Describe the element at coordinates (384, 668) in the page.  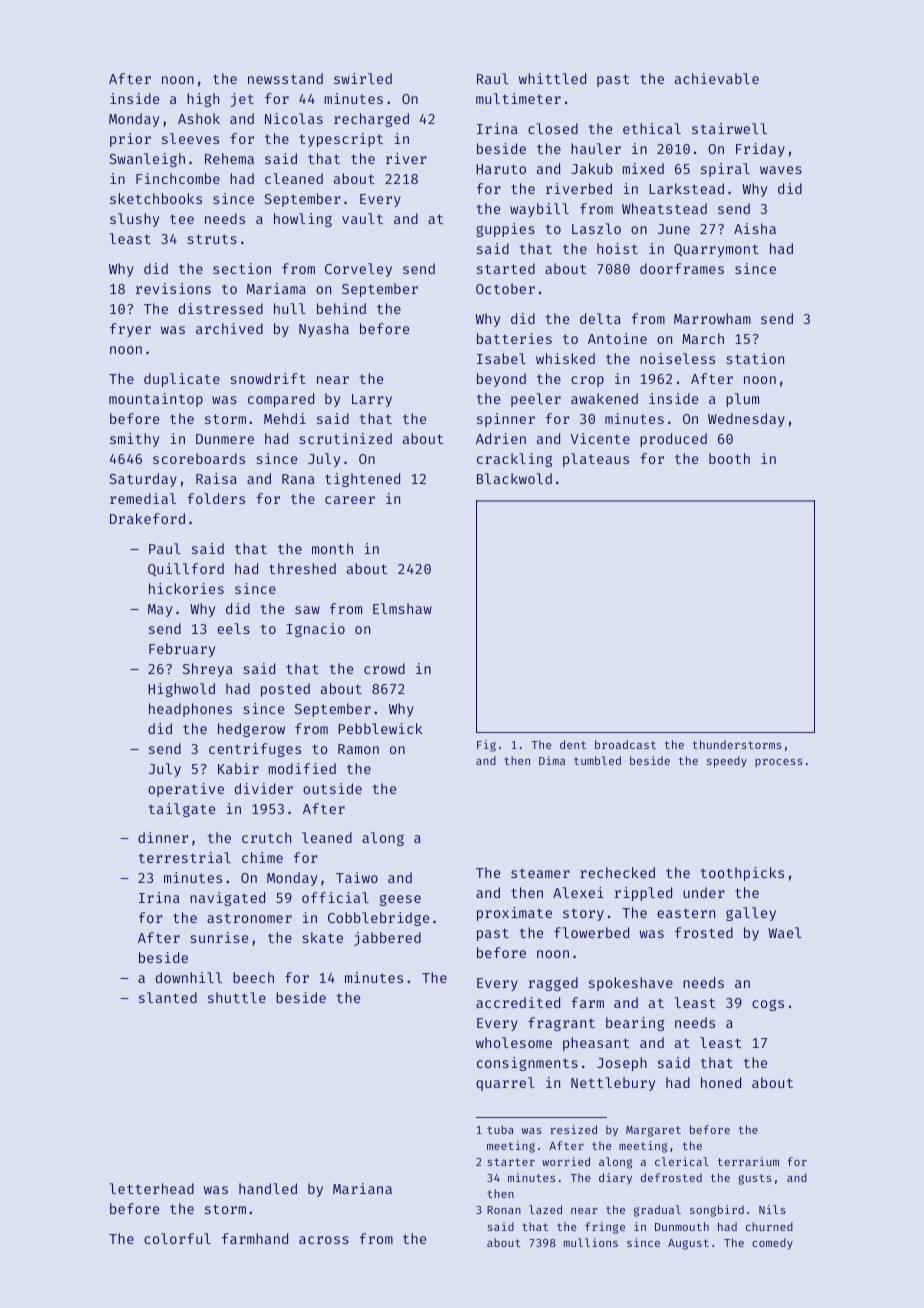
I see `crowd` at that location.
